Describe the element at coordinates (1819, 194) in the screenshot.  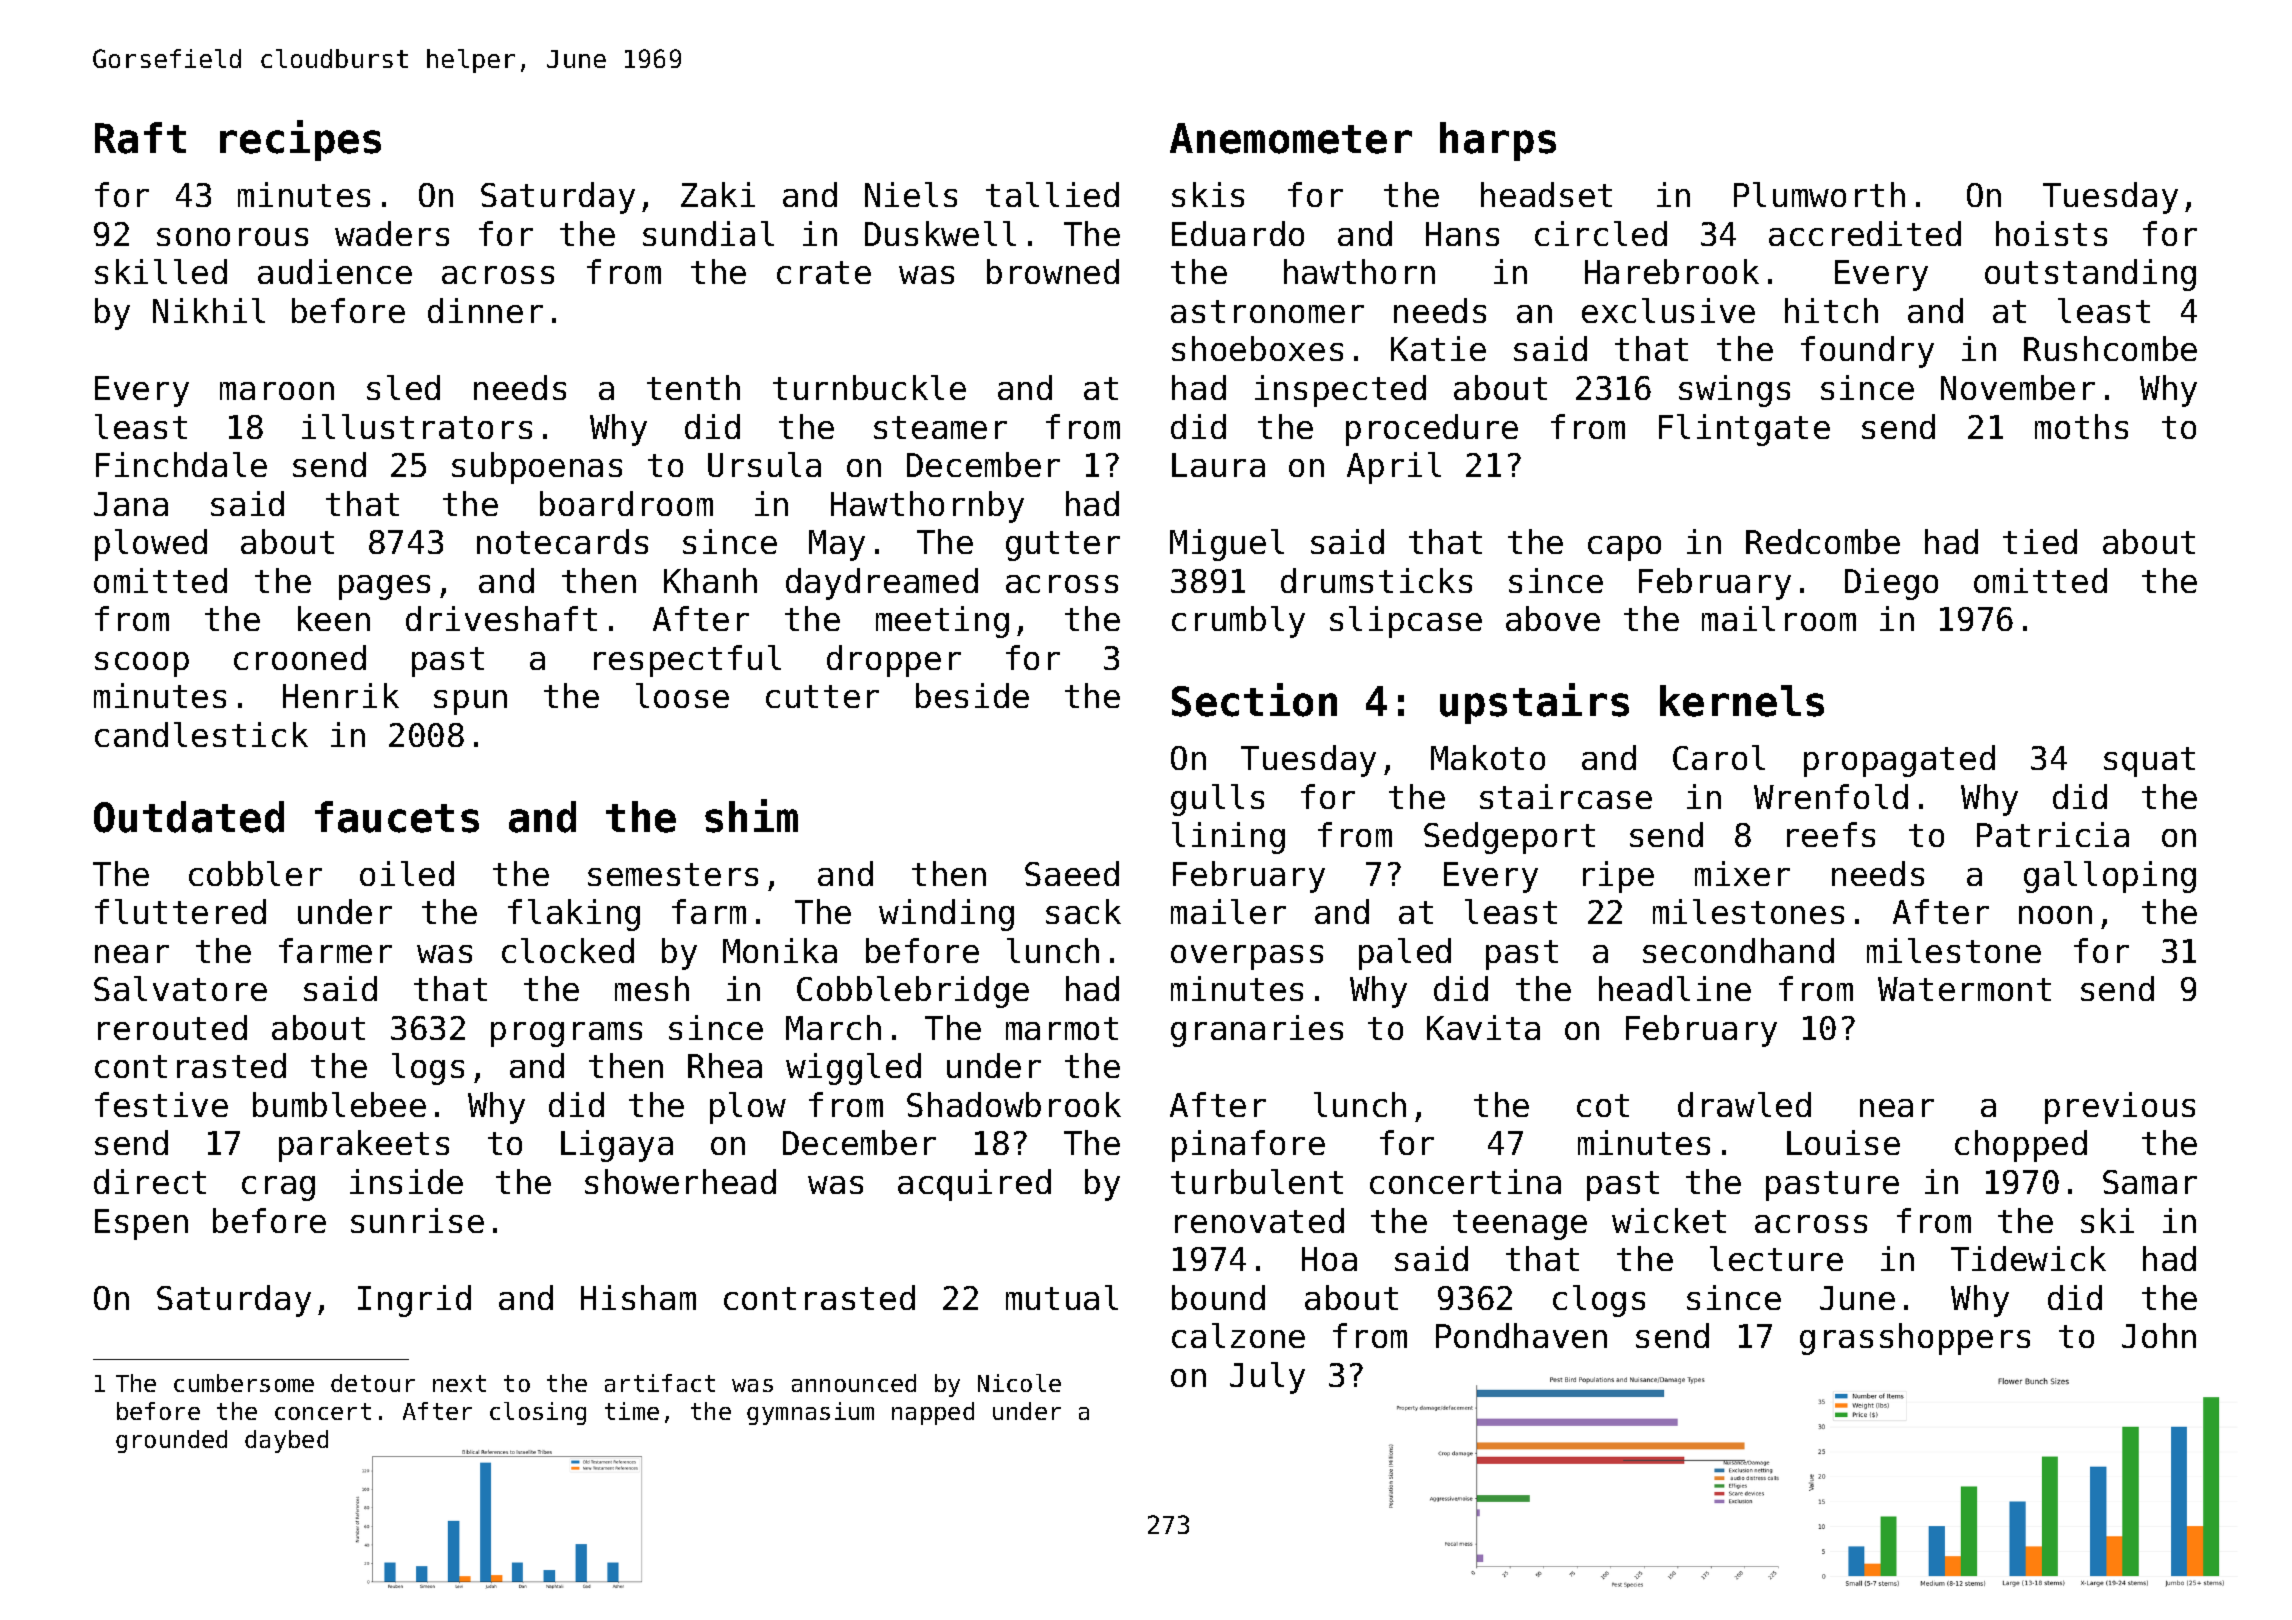
I see `Plumworth` at that location.
